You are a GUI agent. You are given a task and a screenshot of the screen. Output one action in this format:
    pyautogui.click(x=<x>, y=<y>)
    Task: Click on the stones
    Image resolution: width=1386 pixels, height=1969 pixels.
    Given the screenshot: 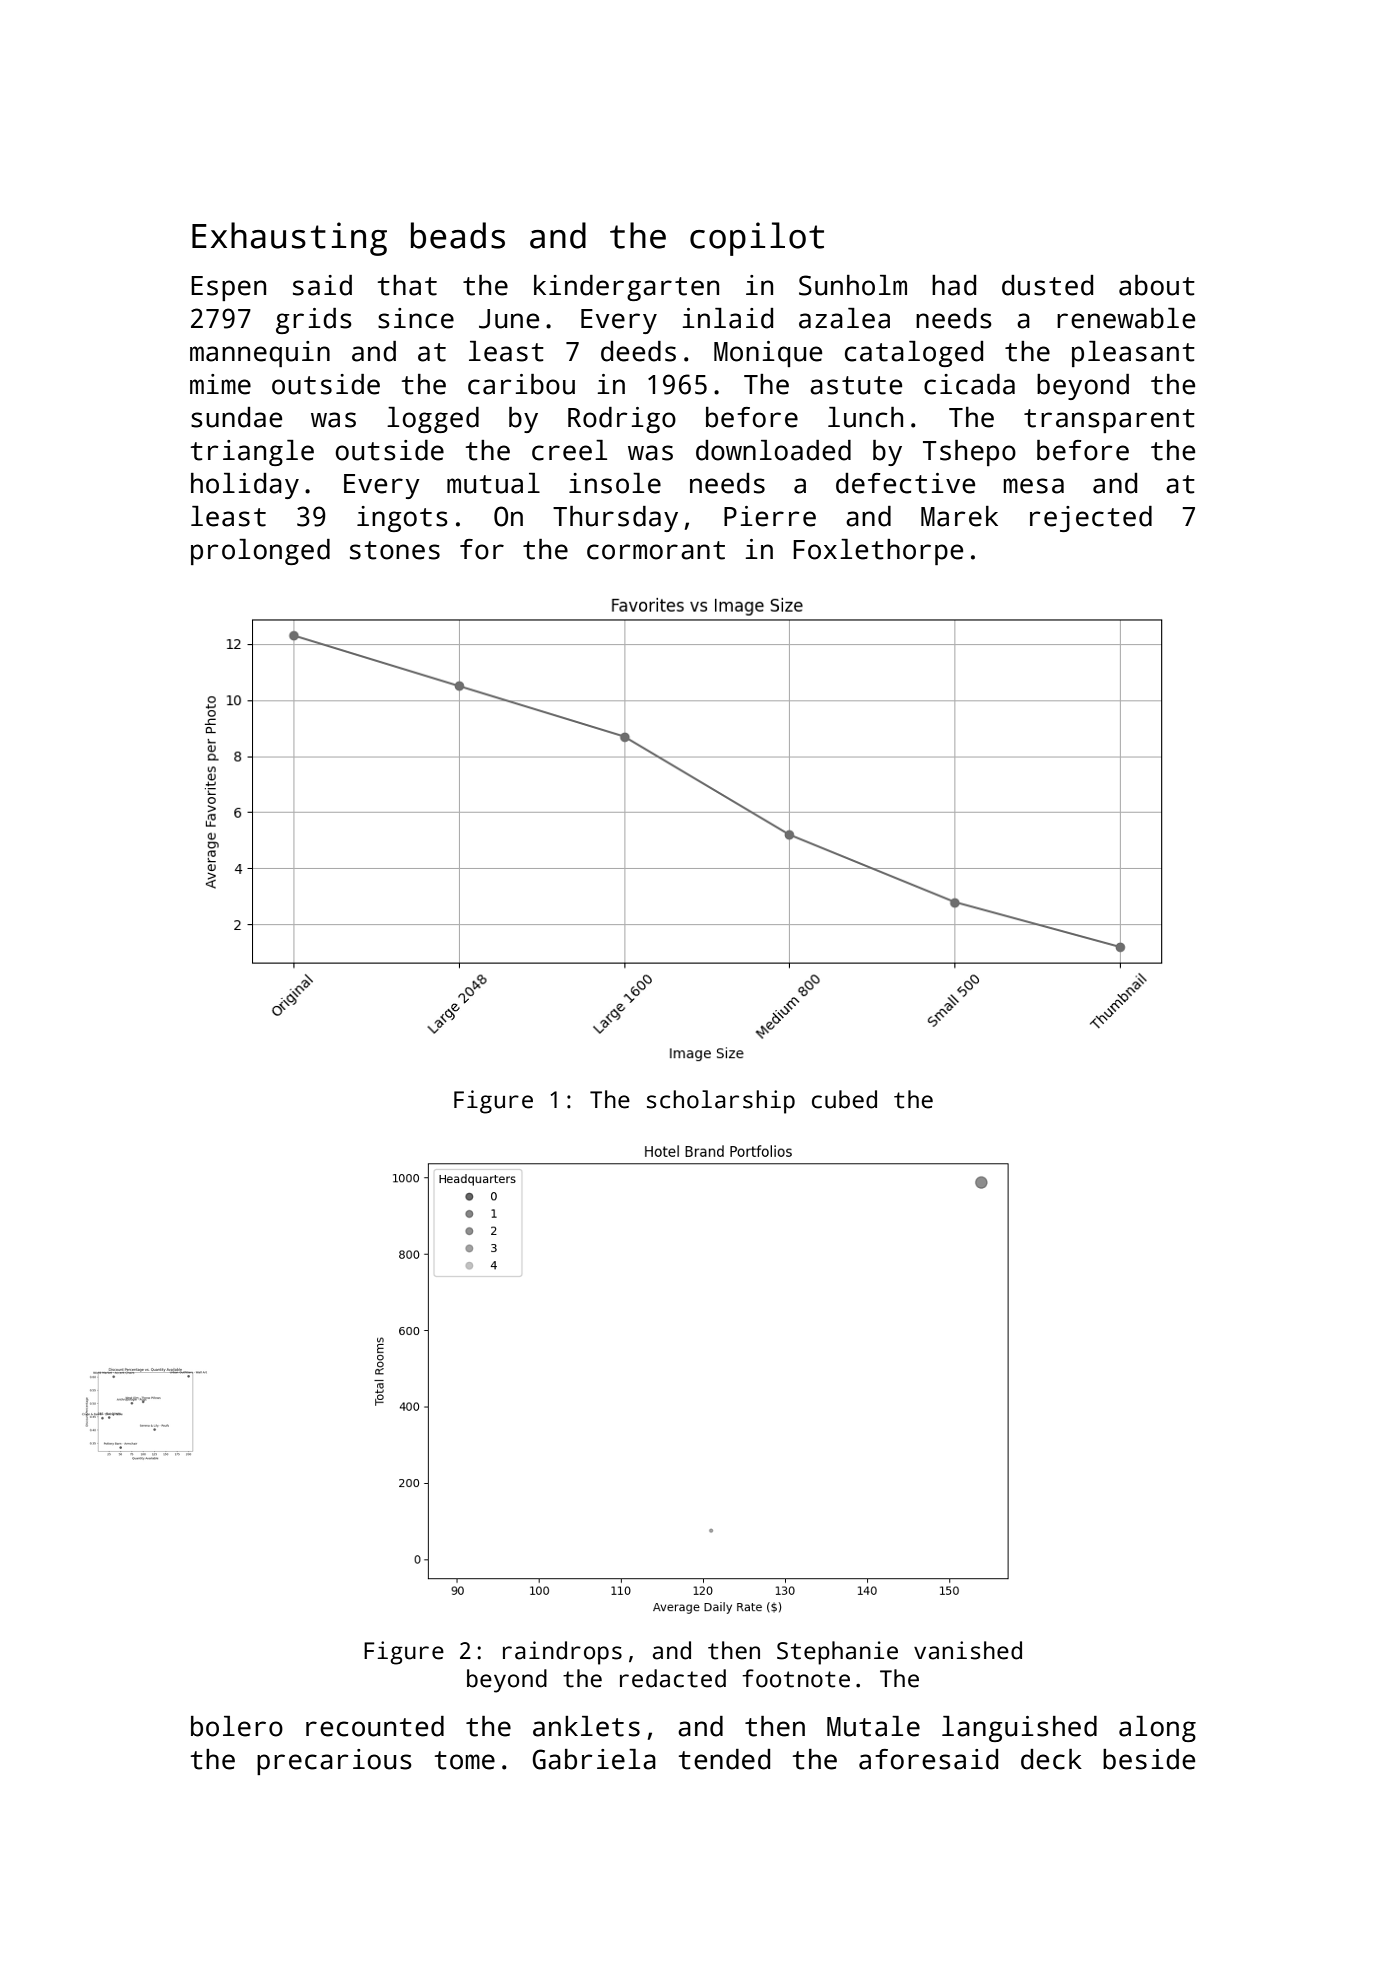 What is the action you would take?
    pyautogui.click(x=395, y=550)
